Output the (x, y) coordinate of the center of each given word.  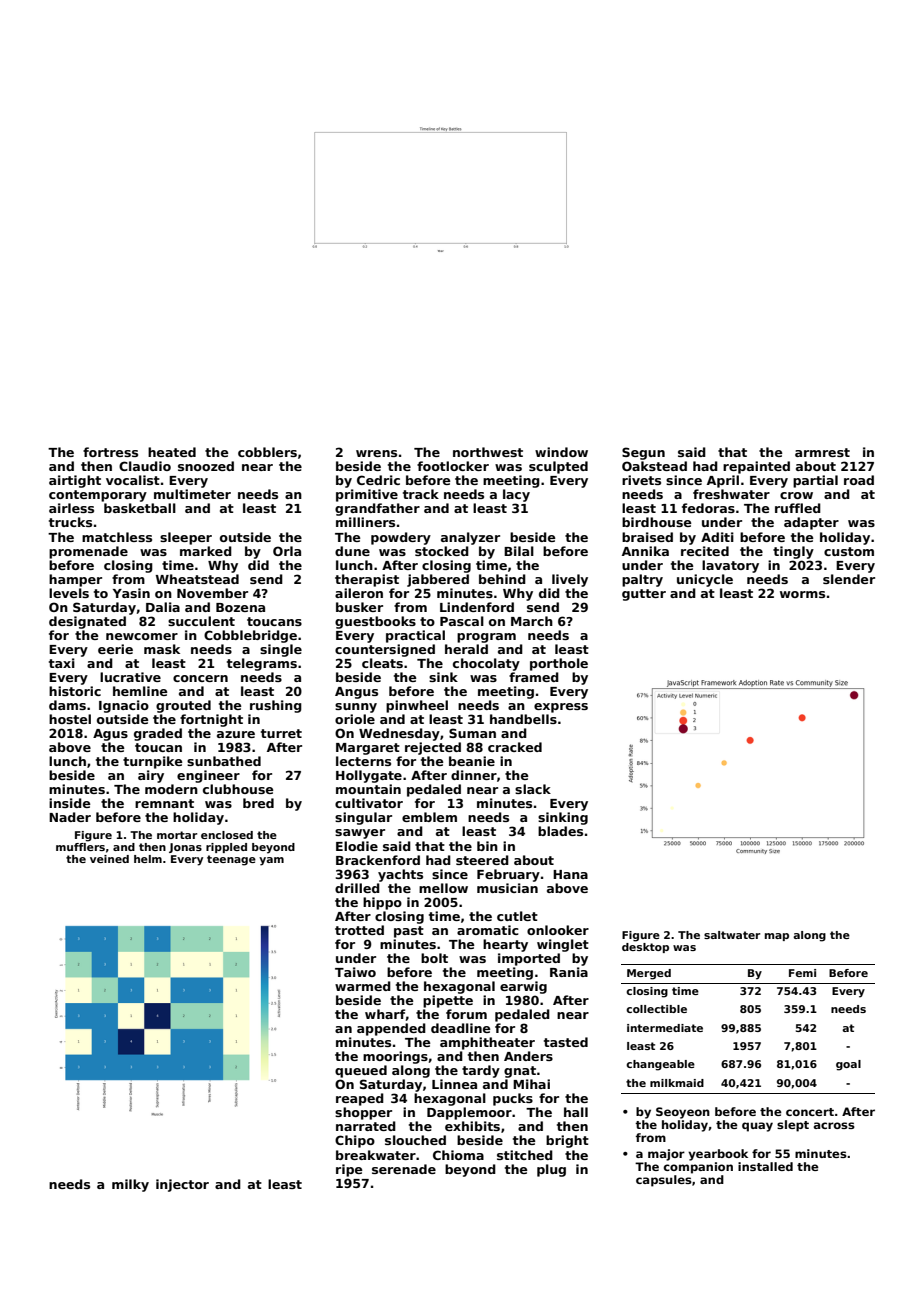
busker (359, 607)
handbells (523, 719)
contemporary (98, 496)
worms (802, 594)
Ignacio (124, 706)
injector (182, 1185)
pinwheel (417, 706)
